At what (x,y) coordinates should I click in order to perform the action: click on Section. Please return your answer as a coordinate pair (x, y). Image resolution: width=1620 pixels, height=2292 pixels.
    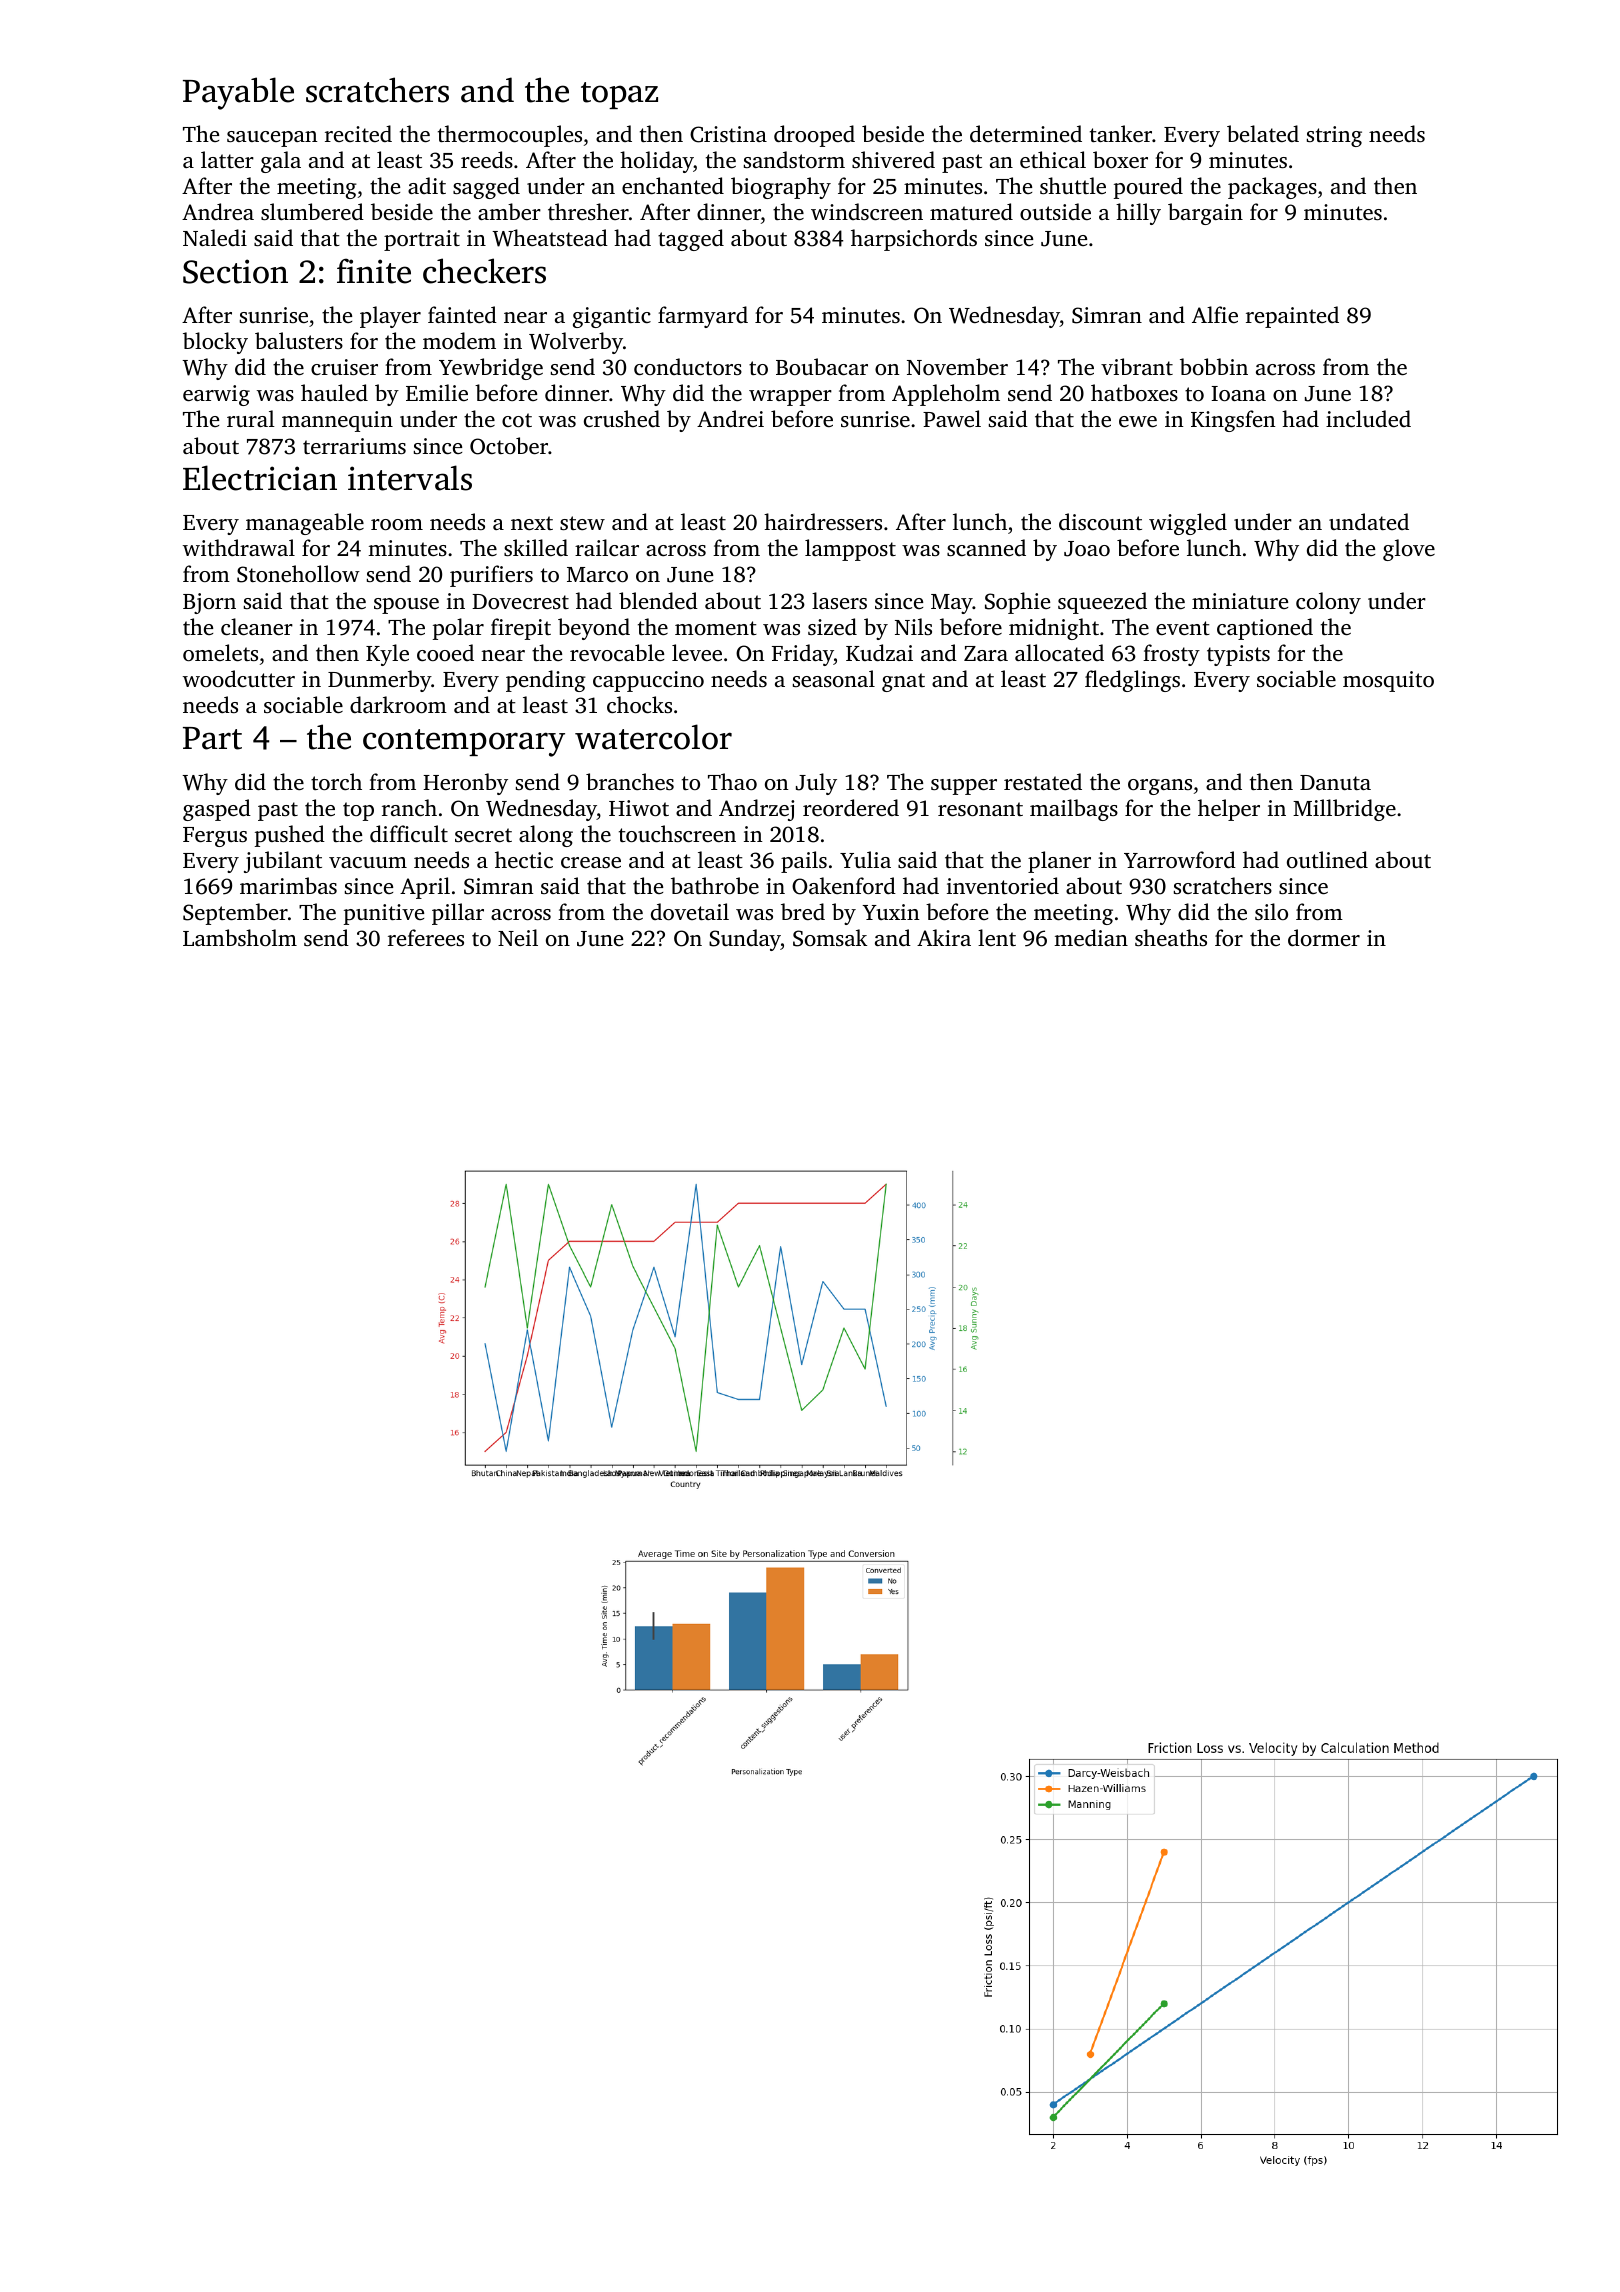
    Looking at the image, I should click on (235, 271).
